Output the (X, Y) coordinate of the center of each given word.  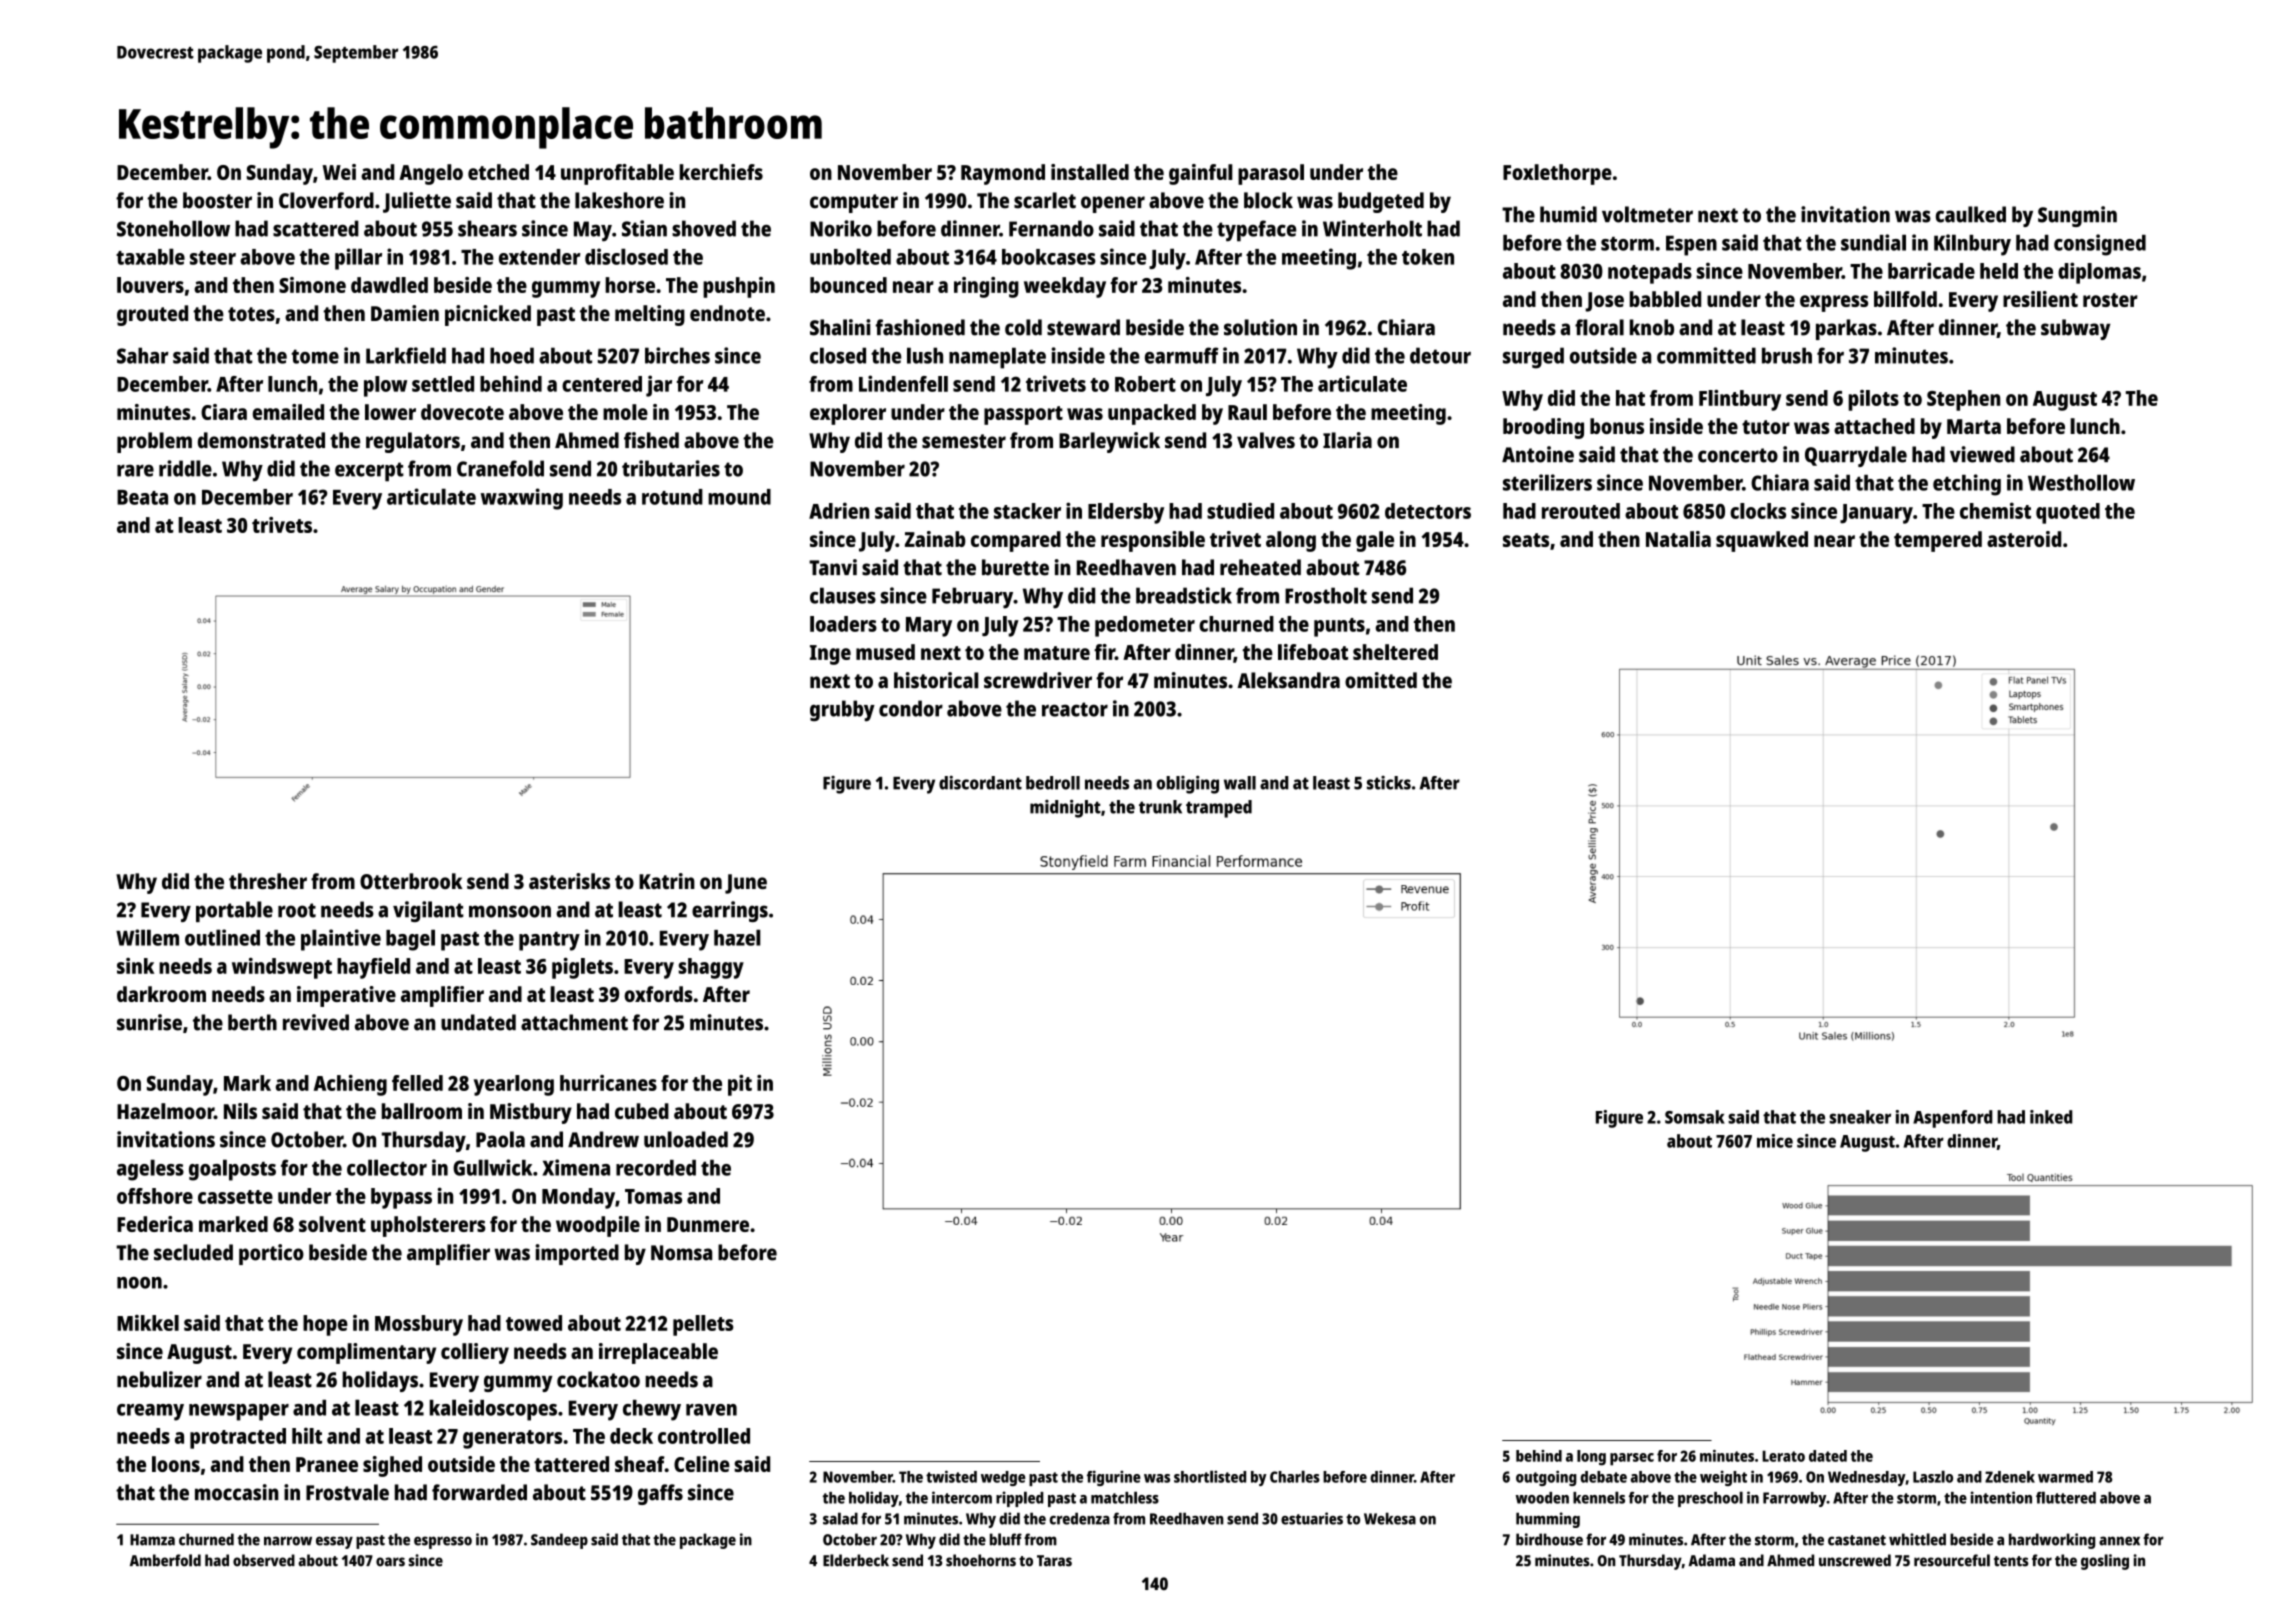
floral (1599, 327)
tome (315, 356)
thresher (268, 881)
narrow (288, 1541)
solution (1260, 327)
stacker (1027, 511)
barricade (1931, 270)
